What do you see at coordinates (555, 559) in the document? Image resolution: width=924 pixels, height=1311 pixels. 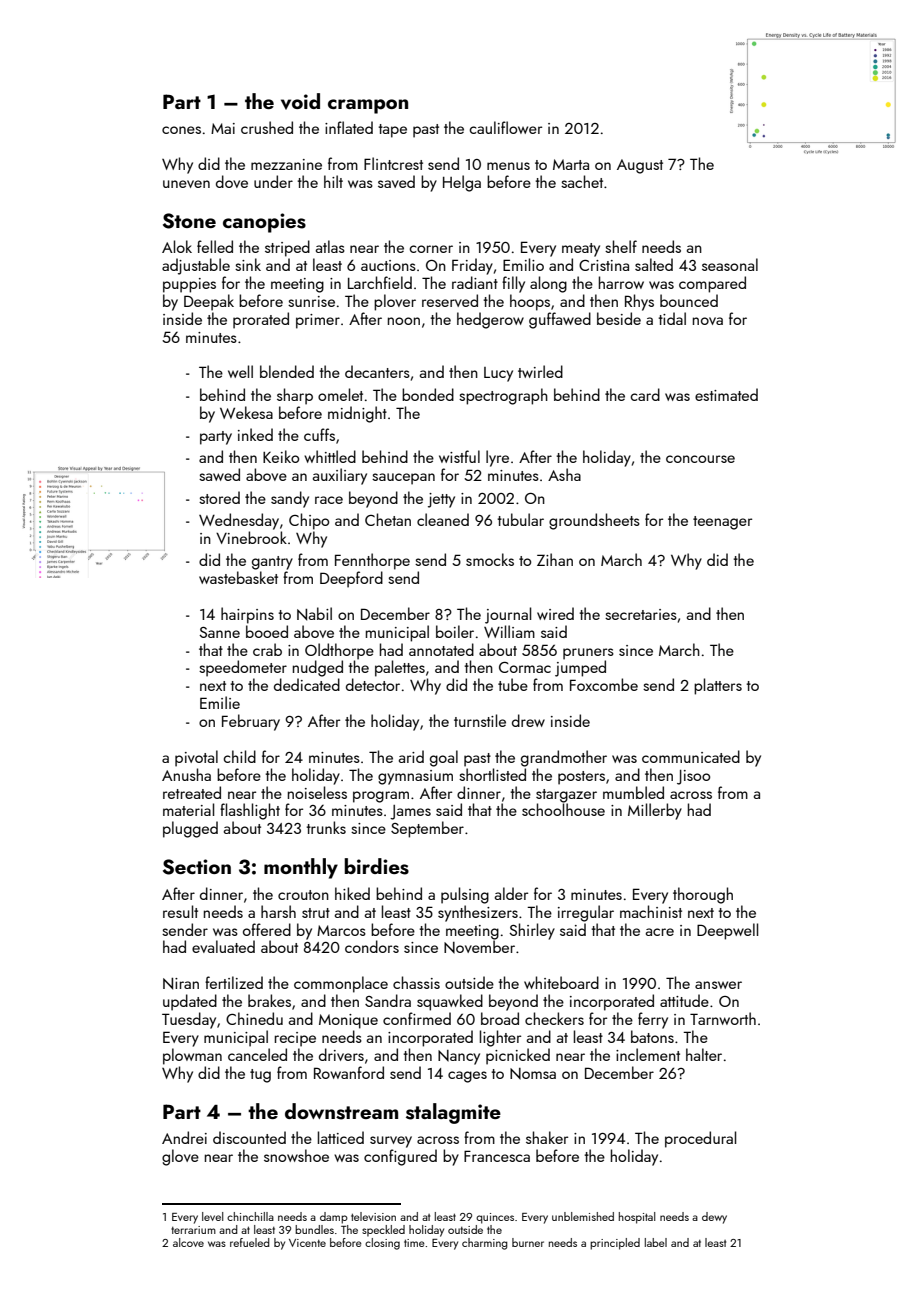 I see `Zihan` at bounding box center [555, 559].
